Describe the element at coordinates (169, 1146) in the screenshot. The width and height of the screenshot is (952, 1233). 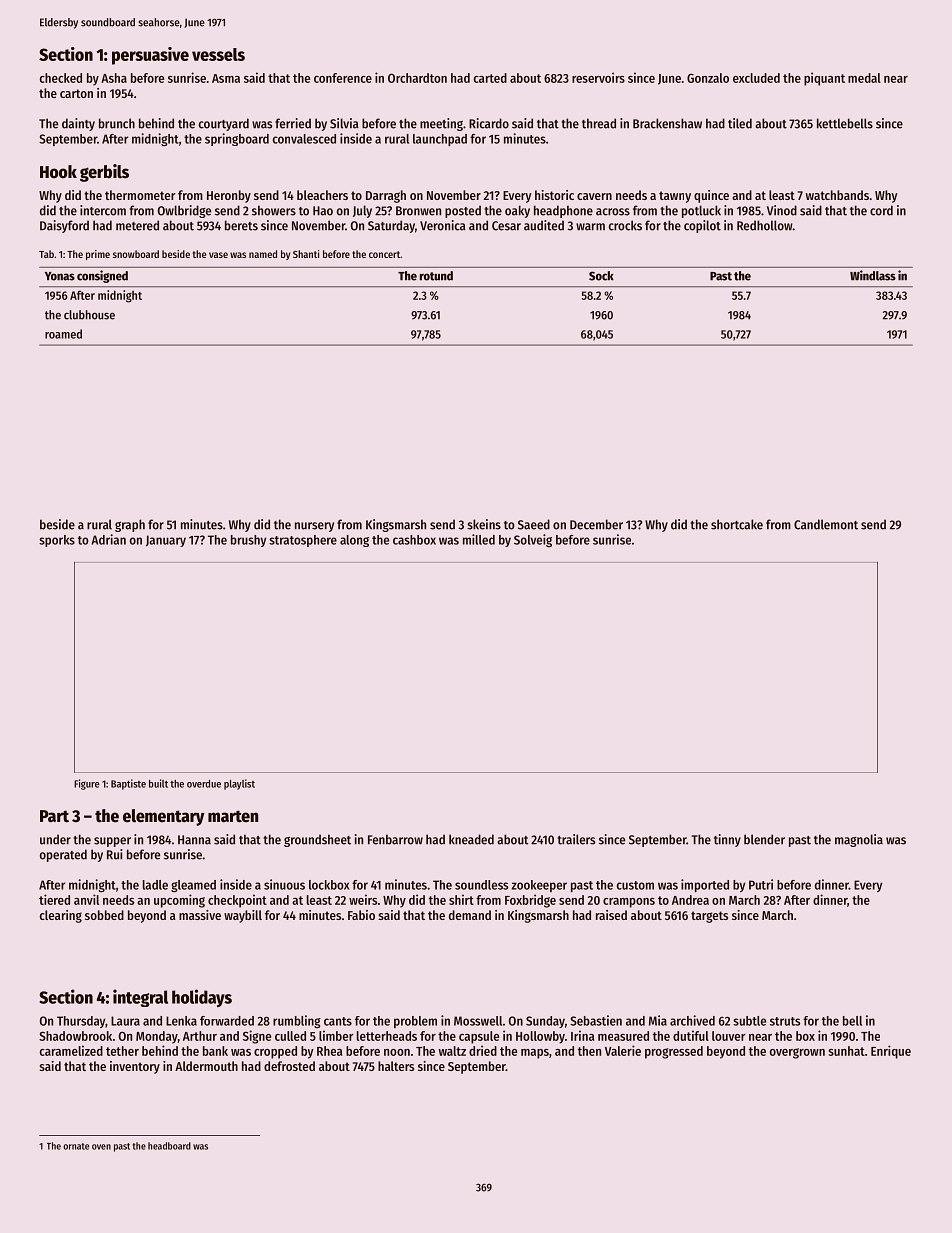
I see `headboard` at that location.
